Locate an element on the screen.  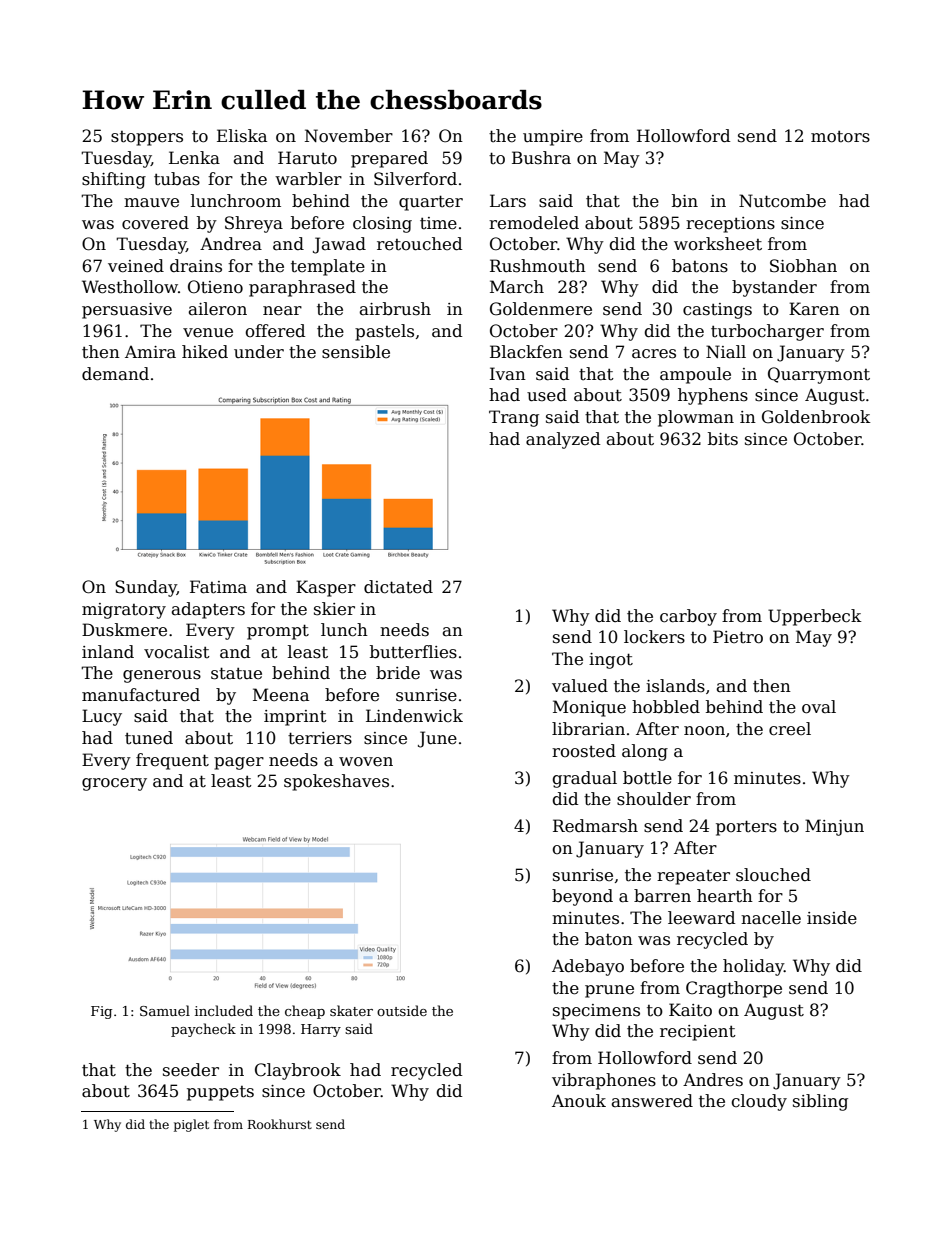
umpire is located at coordinates (553, 138).
